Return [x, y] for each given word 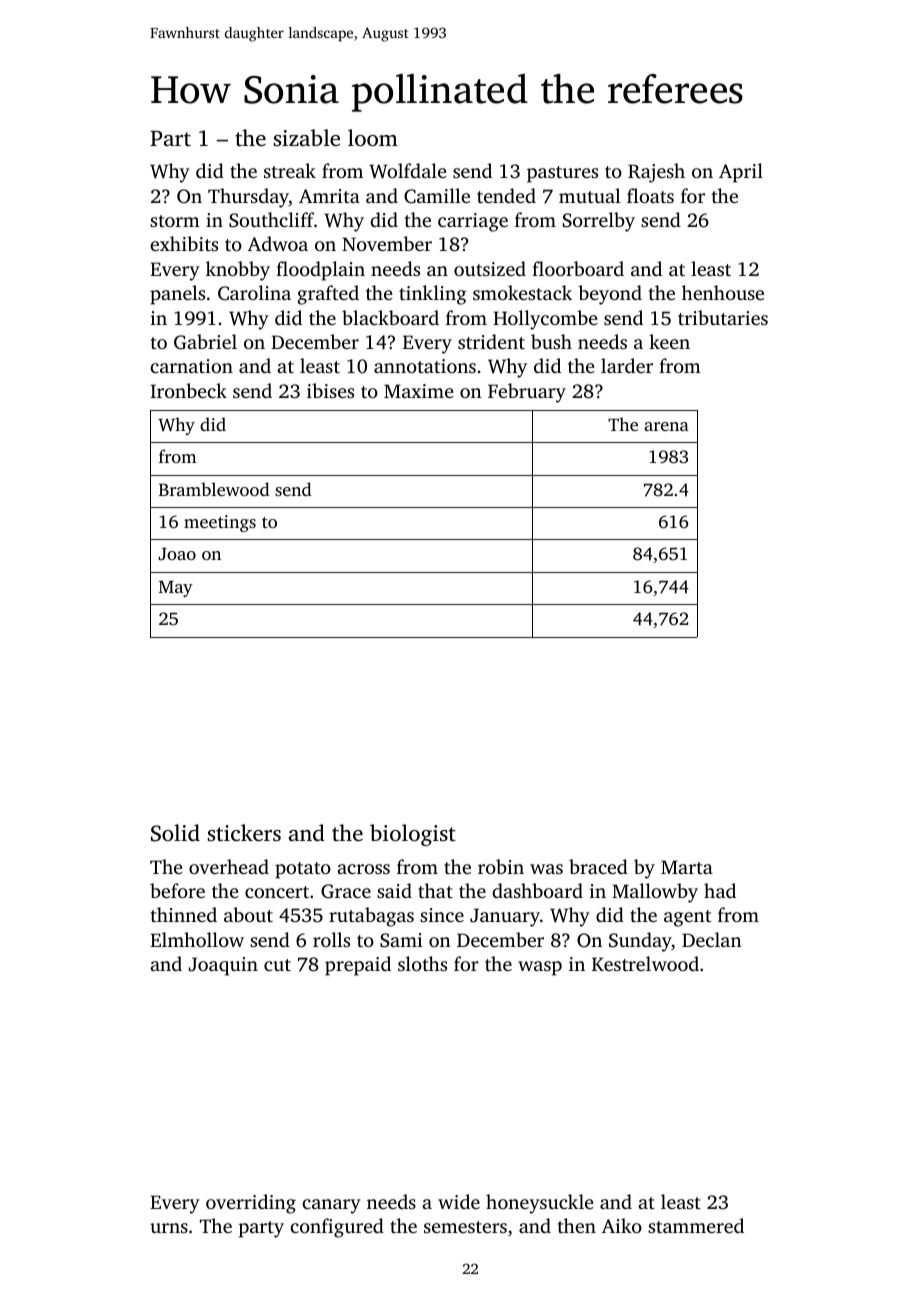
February [527, 393]
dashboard [537, 890]
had [720, 890]
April [741, 173]
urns [169, 1228]
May [176, 589]
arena [666, 426]
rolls [331, 939]
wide [459, 1201]
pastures [562, 174]
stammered [696, 1225]
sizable [307, 137]
